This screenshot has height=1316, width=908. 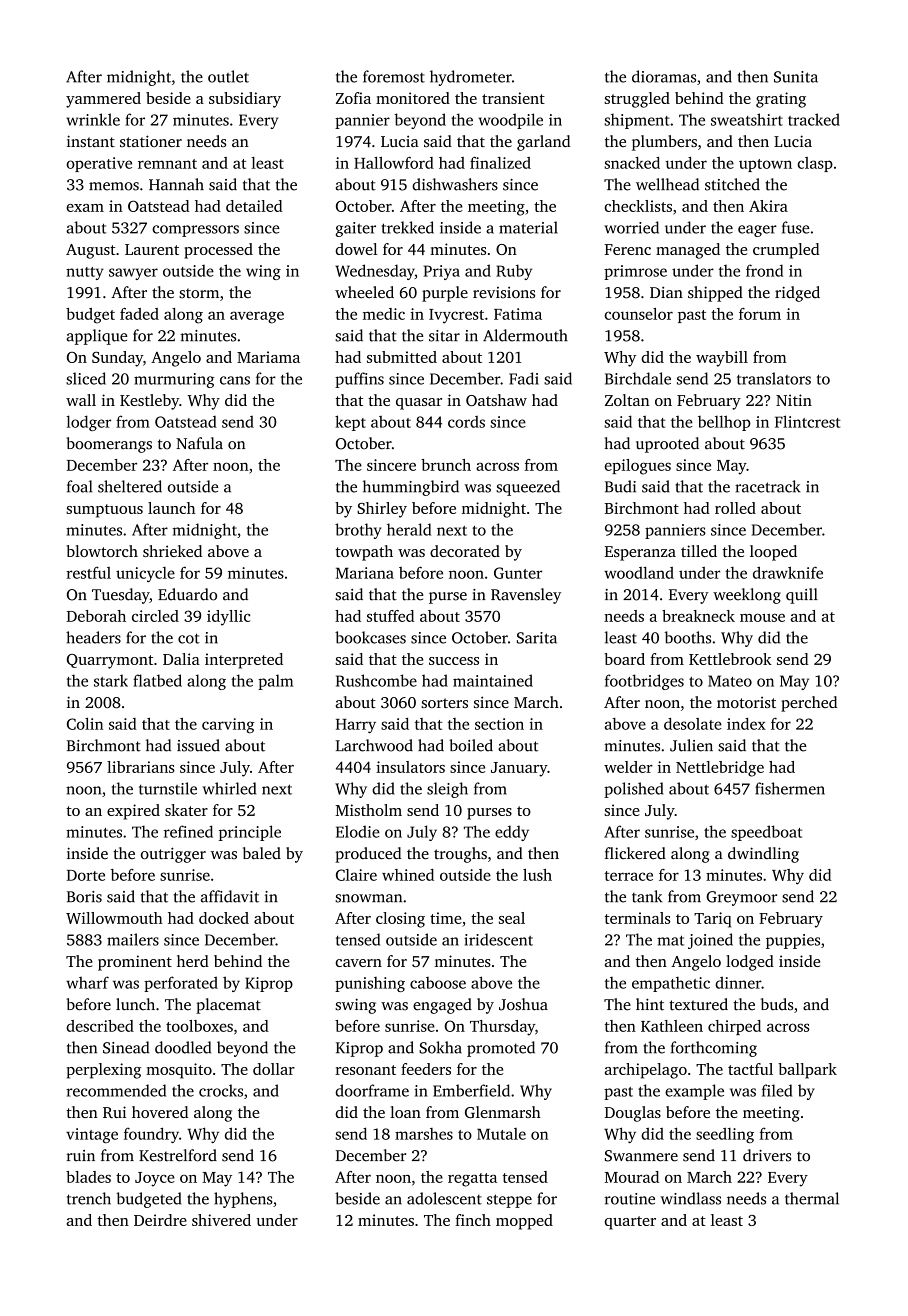 I want to click on kept, so click(x=350, y=423).
